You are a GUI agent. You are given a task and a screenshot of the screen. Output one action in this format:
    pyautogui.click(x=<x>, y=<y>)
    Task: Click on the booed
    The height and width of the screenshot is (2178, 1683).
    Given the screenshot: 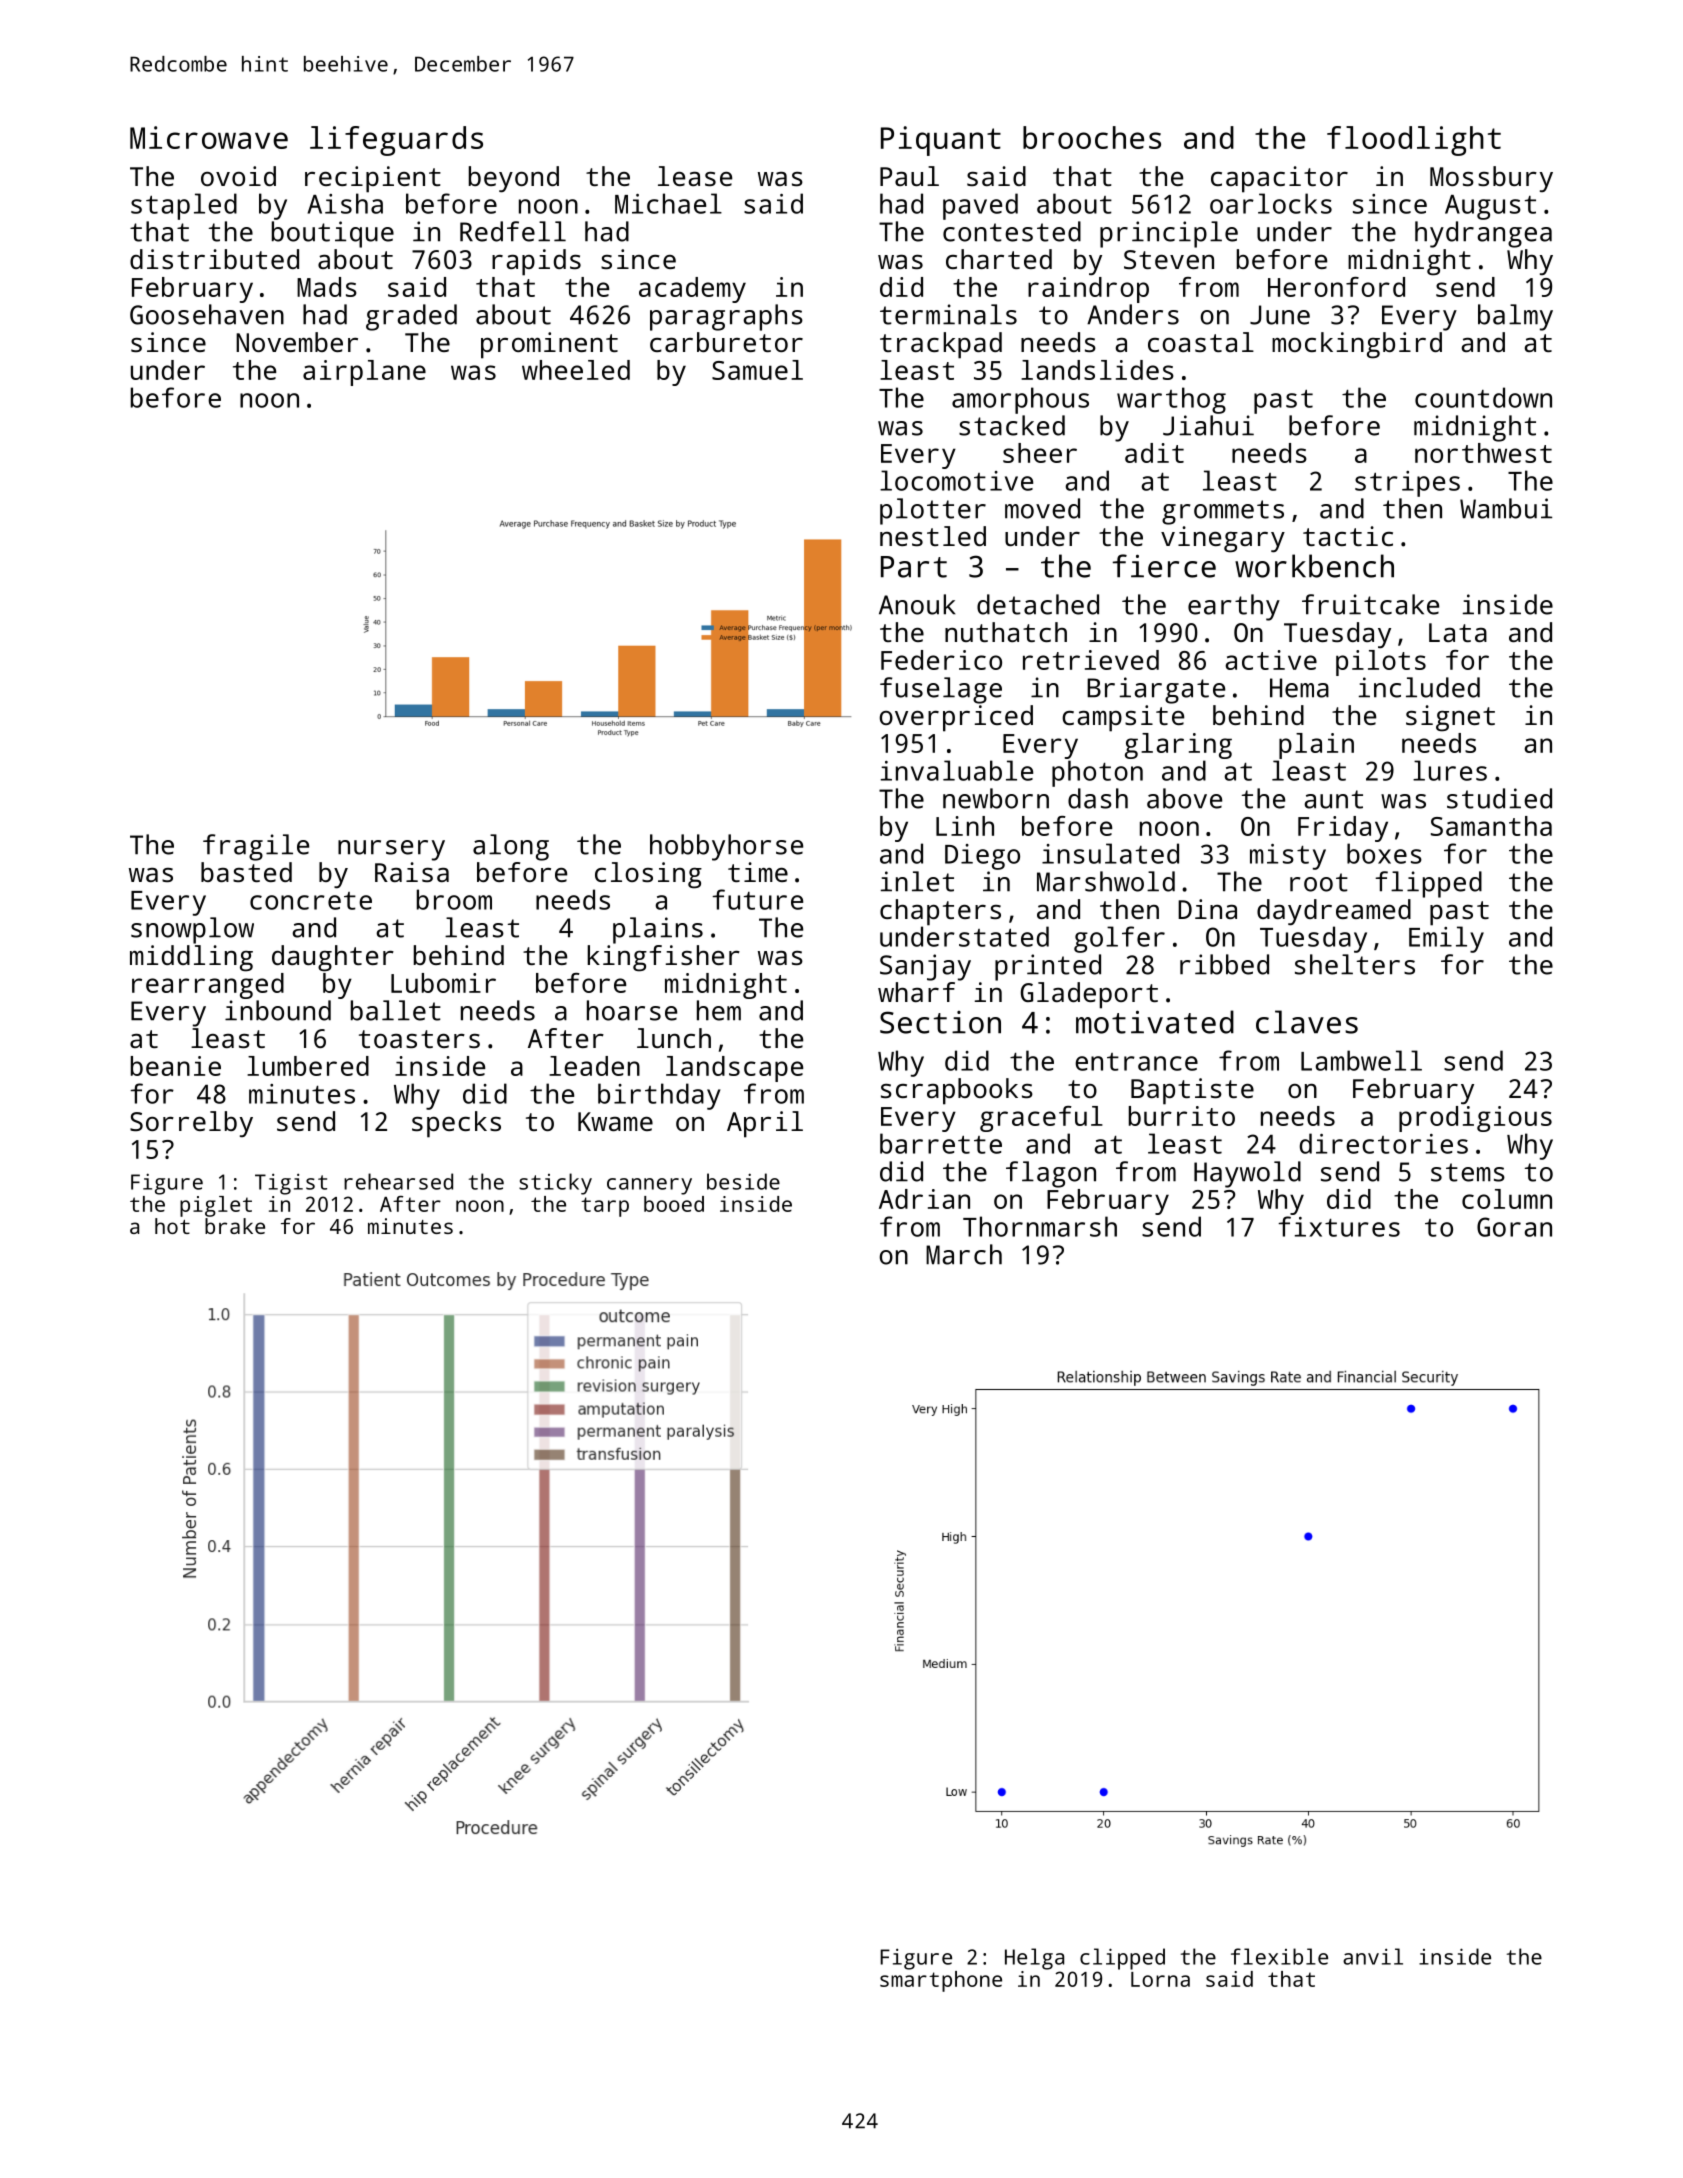 What is the action you would take?
    pyautogui.click(x=674, y=1204)
